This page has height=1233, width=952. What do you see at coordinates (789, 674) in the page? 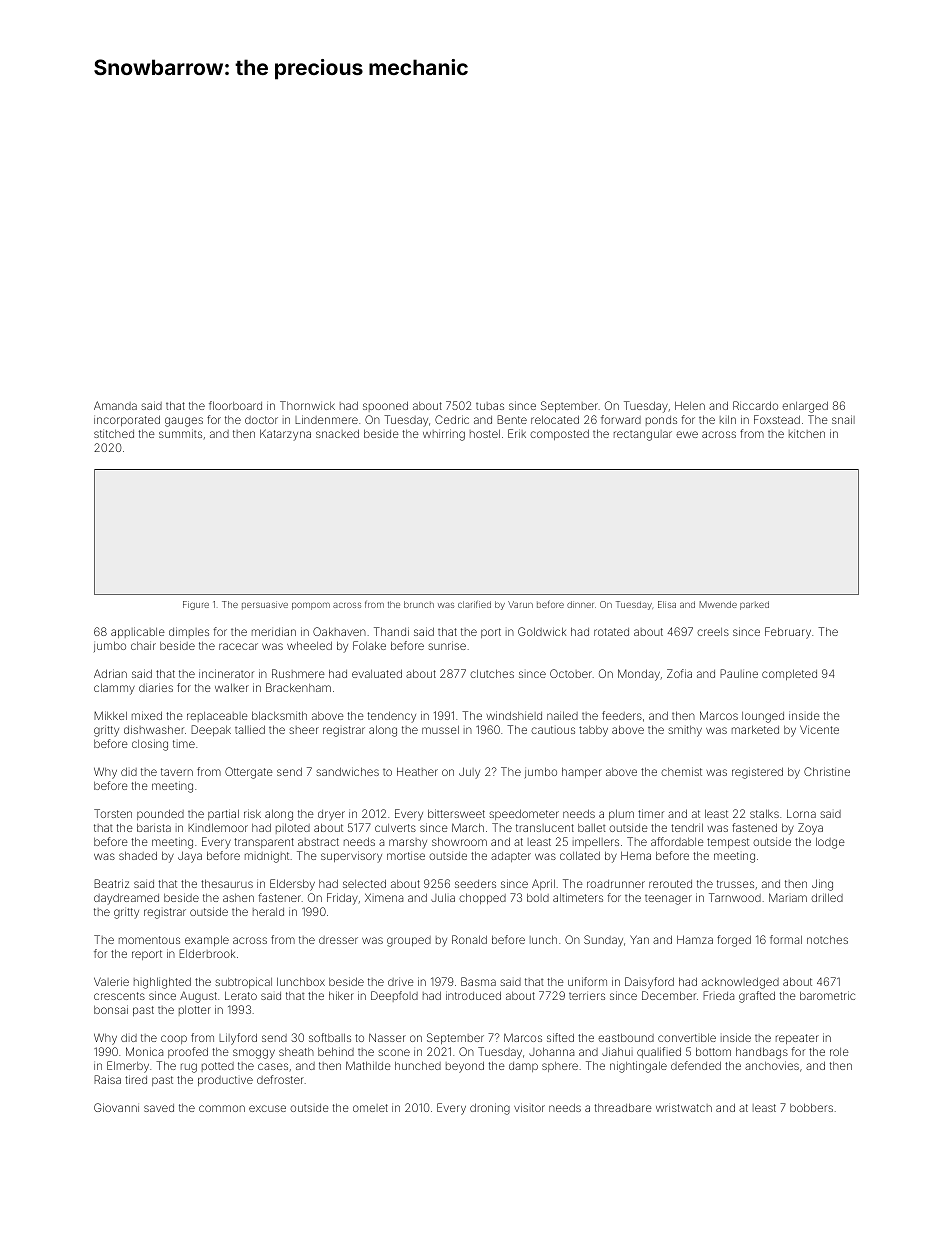
I see `completed` at bounding box center [789, 674].
